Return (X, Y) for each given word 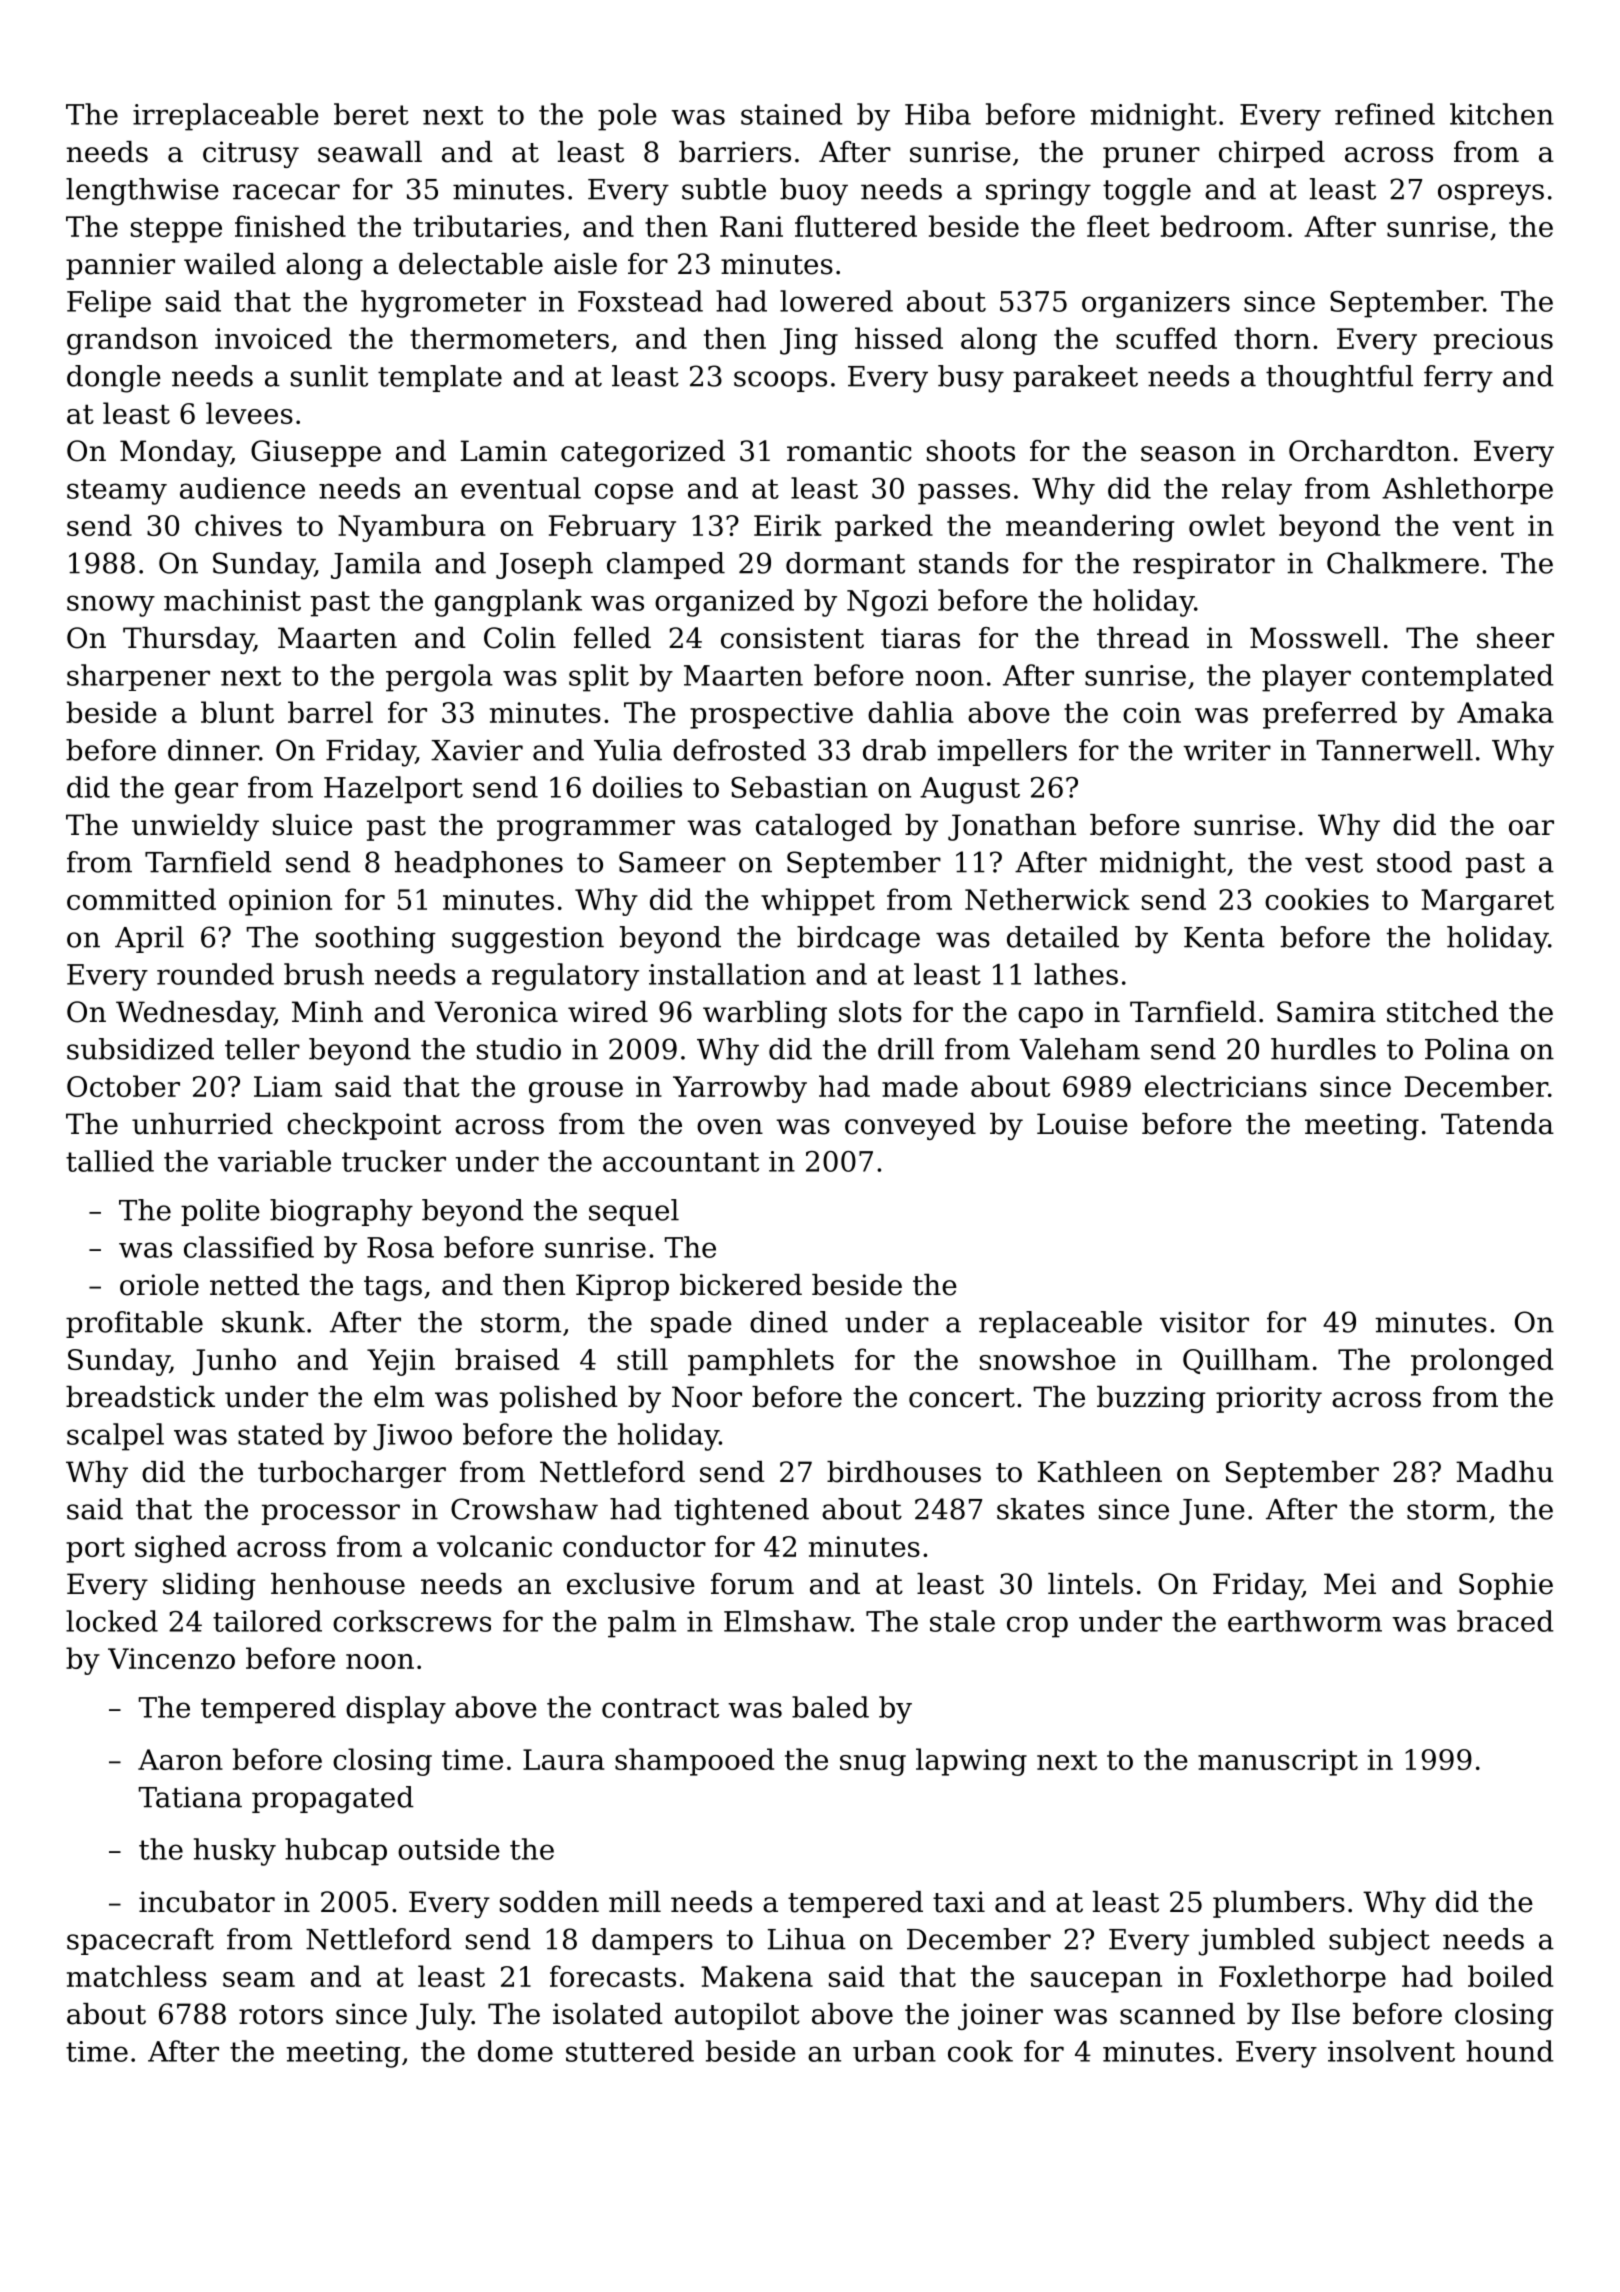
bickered (741, 1285)
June (1212, 1512)
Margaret (1487, 902)
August (970, 790)
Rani (751, 226)
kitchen (1502, 114)
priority (1269, 1399)
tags (393, 1288)
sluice (312, 825)
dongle (114, 379)
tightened (741, 1512)
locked (112, 1621)
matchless (137, 1976)
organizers (1156, 304)
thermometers (509, 338)
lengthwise (142, 192)
